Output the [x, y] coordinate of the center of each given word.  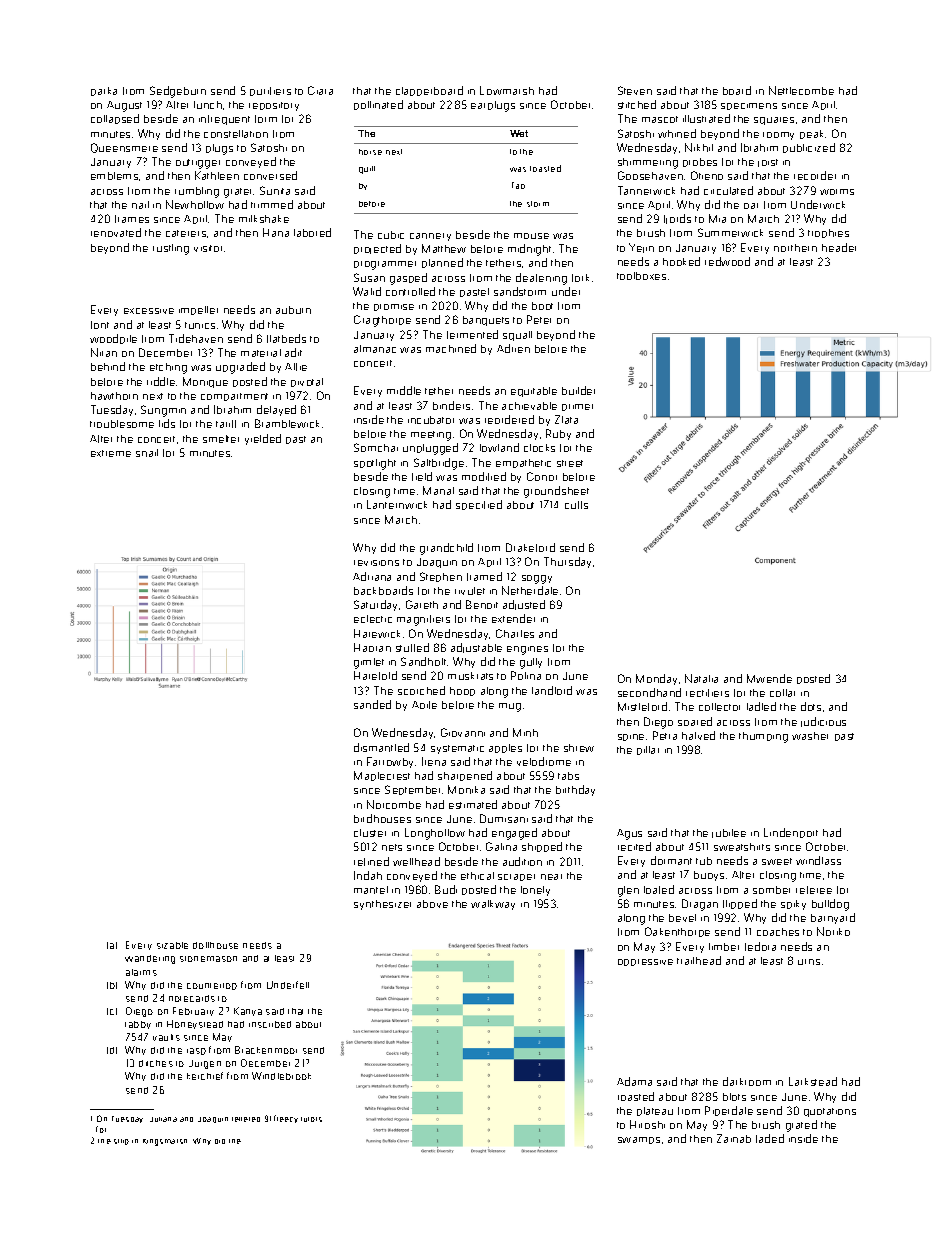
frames [132, 219]
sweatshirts [742, 847]
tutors [311, 1119]
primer [577, 407]
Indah [368, 875]
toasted [545, 168]
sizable [172, 945]
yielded [263, 439]
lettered [246, 1119]
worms [837, 192]
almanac [375, 349]
